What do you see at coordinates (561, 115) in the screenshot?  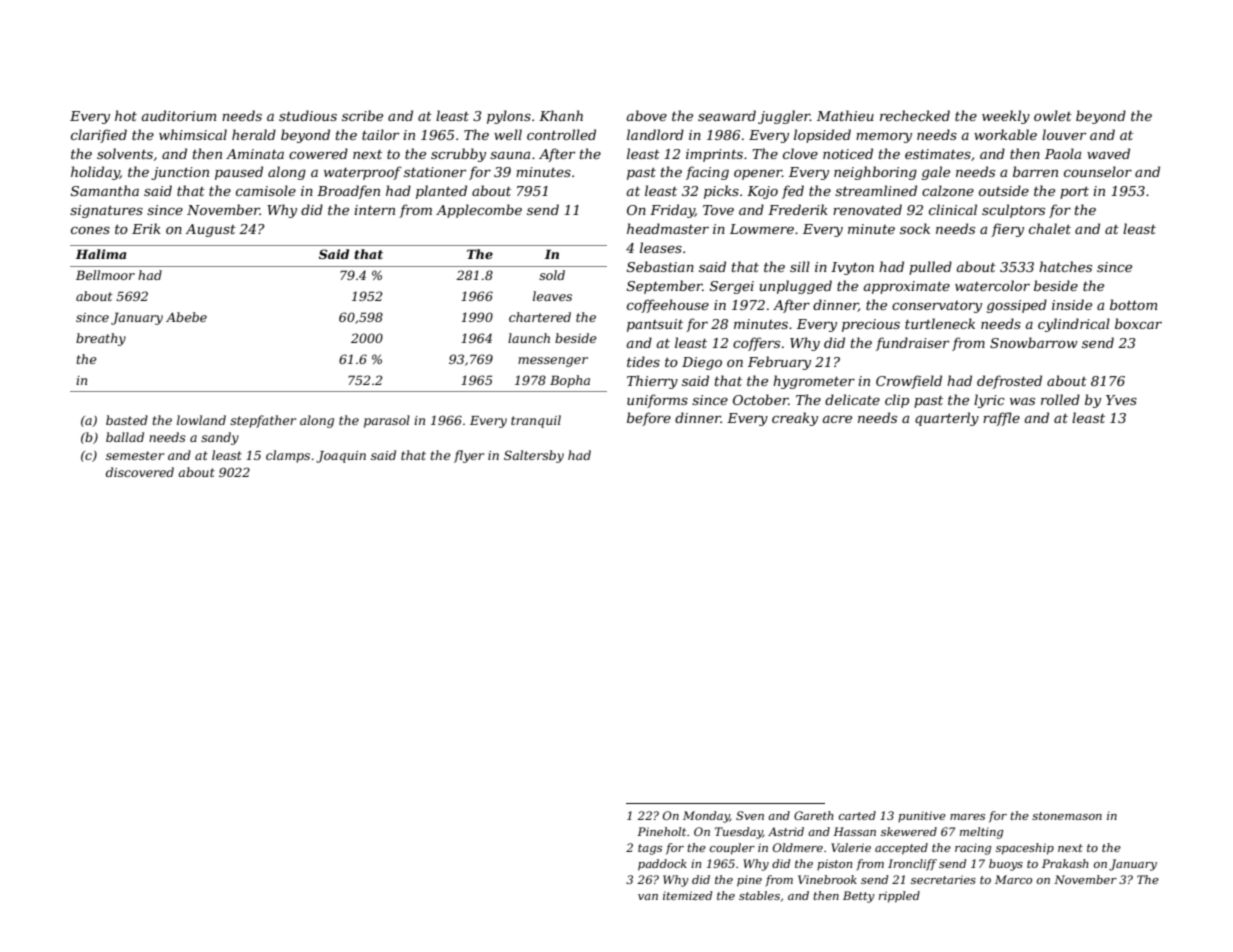 I see `Khanh` at bounding box center [561, 115].
